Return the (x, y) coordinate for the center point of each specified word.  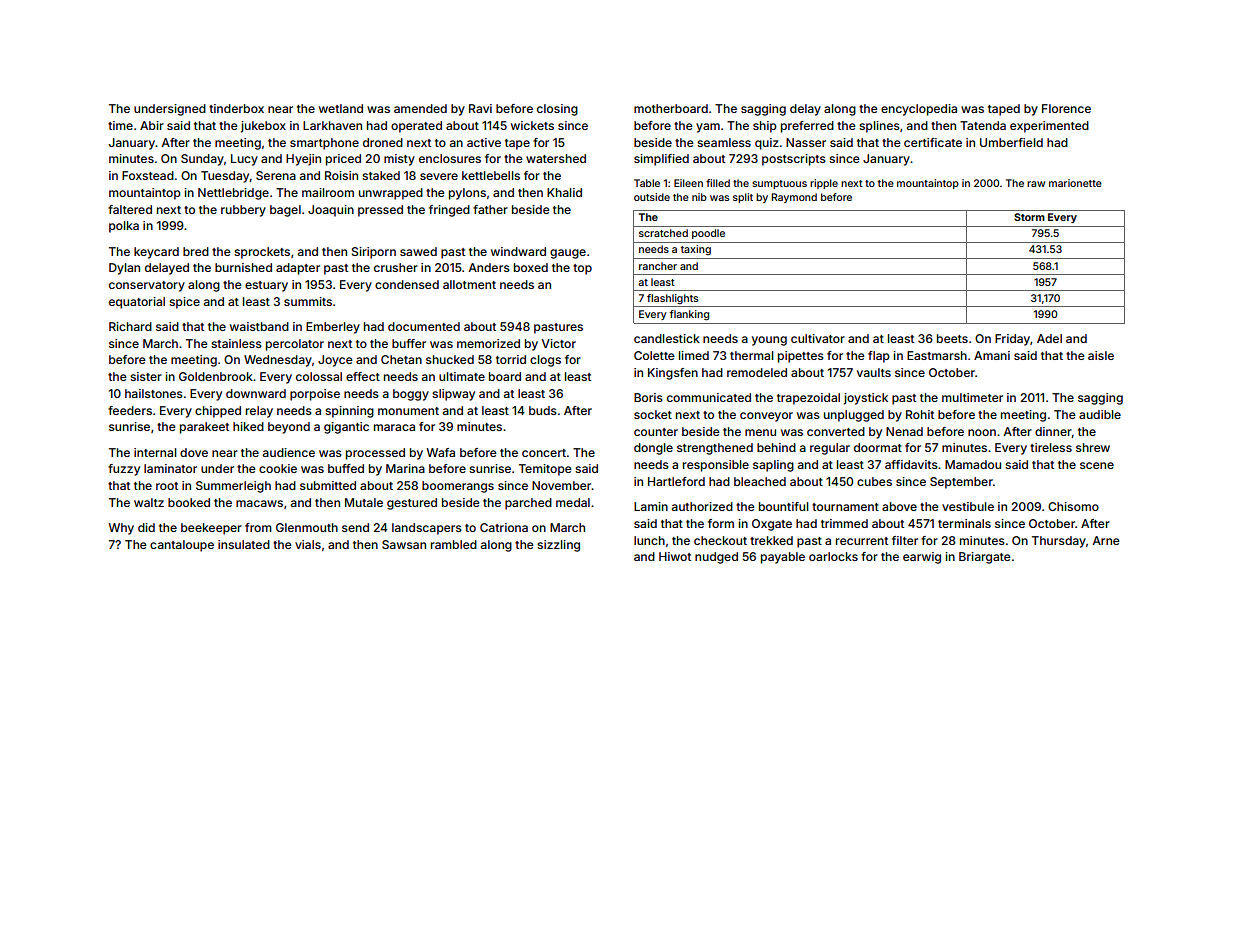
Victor (559, 343)
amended (420, 108)
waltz (149, 502)
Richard (130, 326)
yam (708, 128)
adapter (298, 269)
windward (518, 251)
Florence (1066, 108)
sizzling (558, 546)
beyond (289, 428)
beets (952, 338)
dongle (653, 449)
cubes (874, 481)
